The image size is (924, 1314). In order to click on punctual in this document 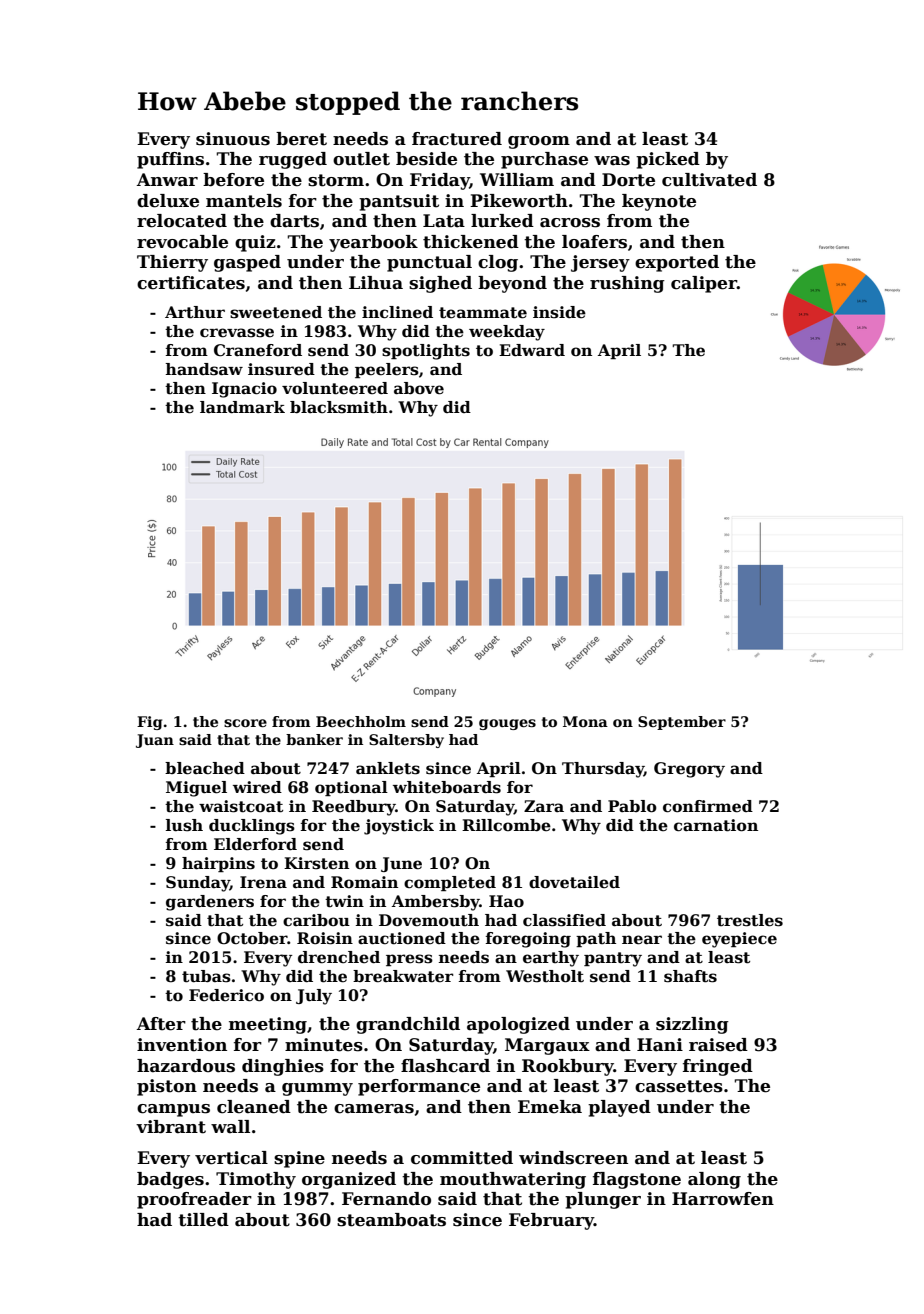, I will do `click(429, 263)`.
